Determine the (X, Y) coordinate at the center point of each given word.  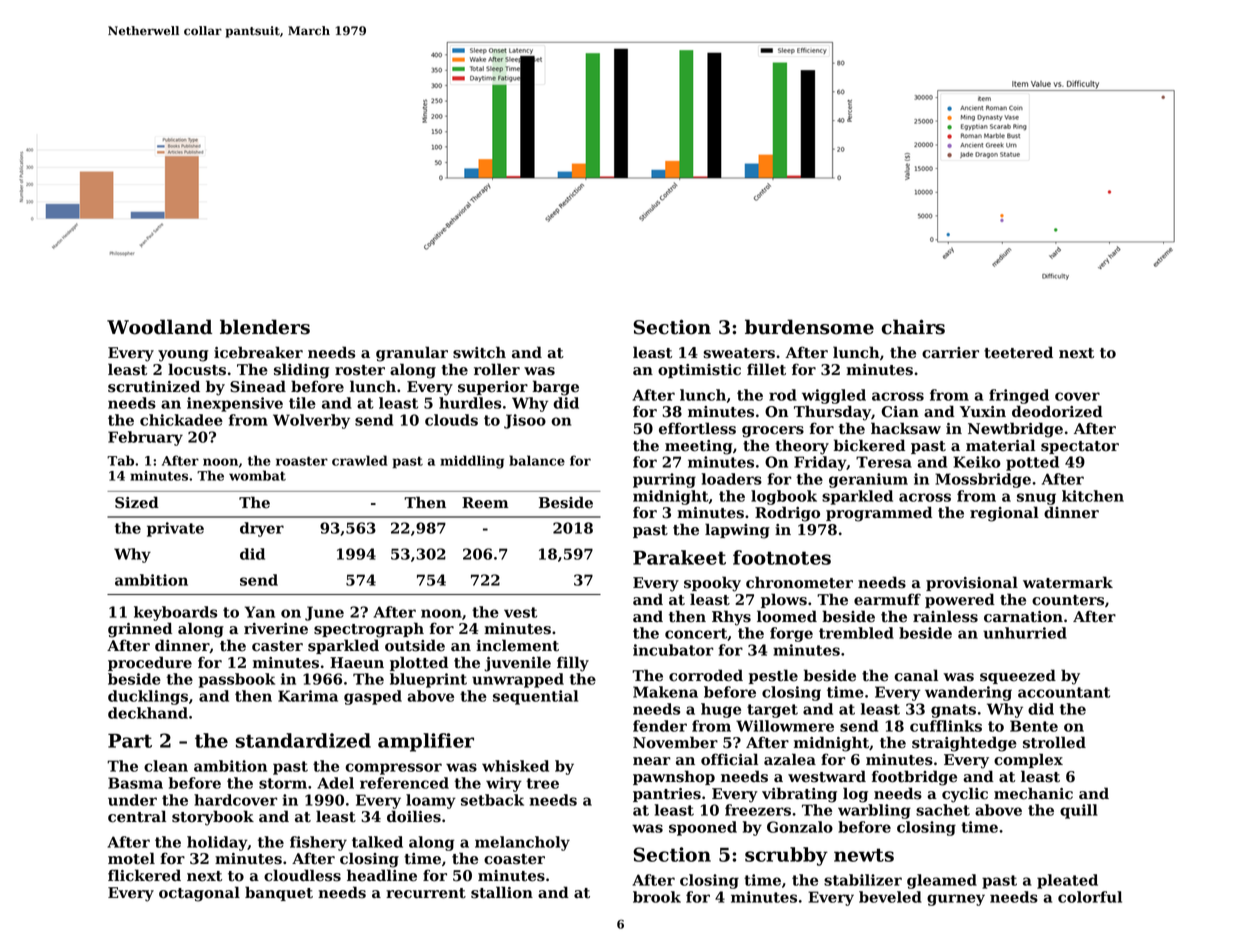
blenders (265, 327)
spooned (703, 828)
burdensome (809, 327)
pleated (1067, 881)
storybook (213, 818)
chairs (913, 327)
